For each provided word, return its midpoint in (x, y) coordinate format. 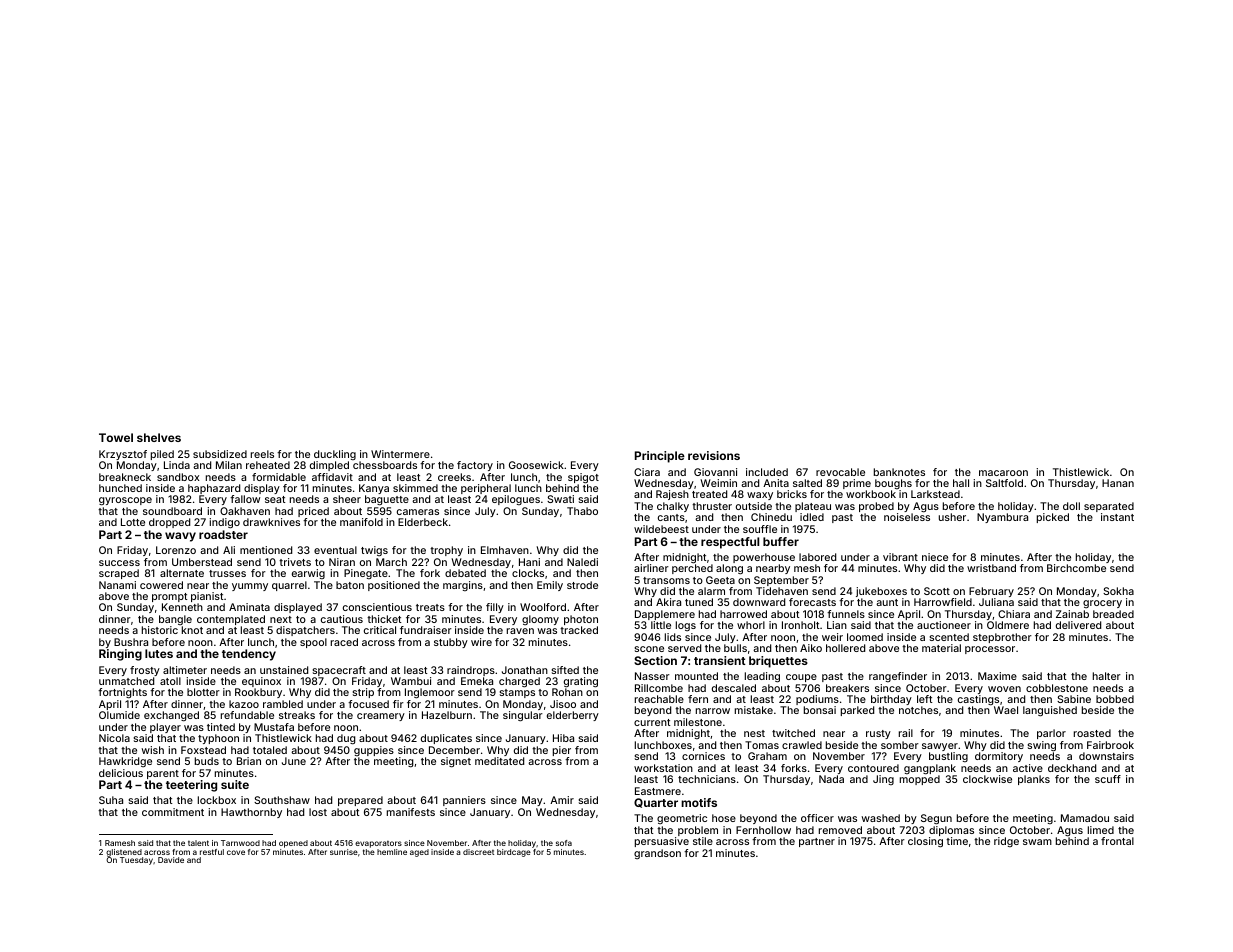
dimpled (329, 466)
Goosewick (536, 465)
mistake (754, 710)
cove (236, 852)
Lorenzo (176, 550)
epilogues (516, 500)
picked (1053, 518)
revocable (840, 472)
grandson (657, 854)
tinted (221, 727)
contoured (873, 768)
